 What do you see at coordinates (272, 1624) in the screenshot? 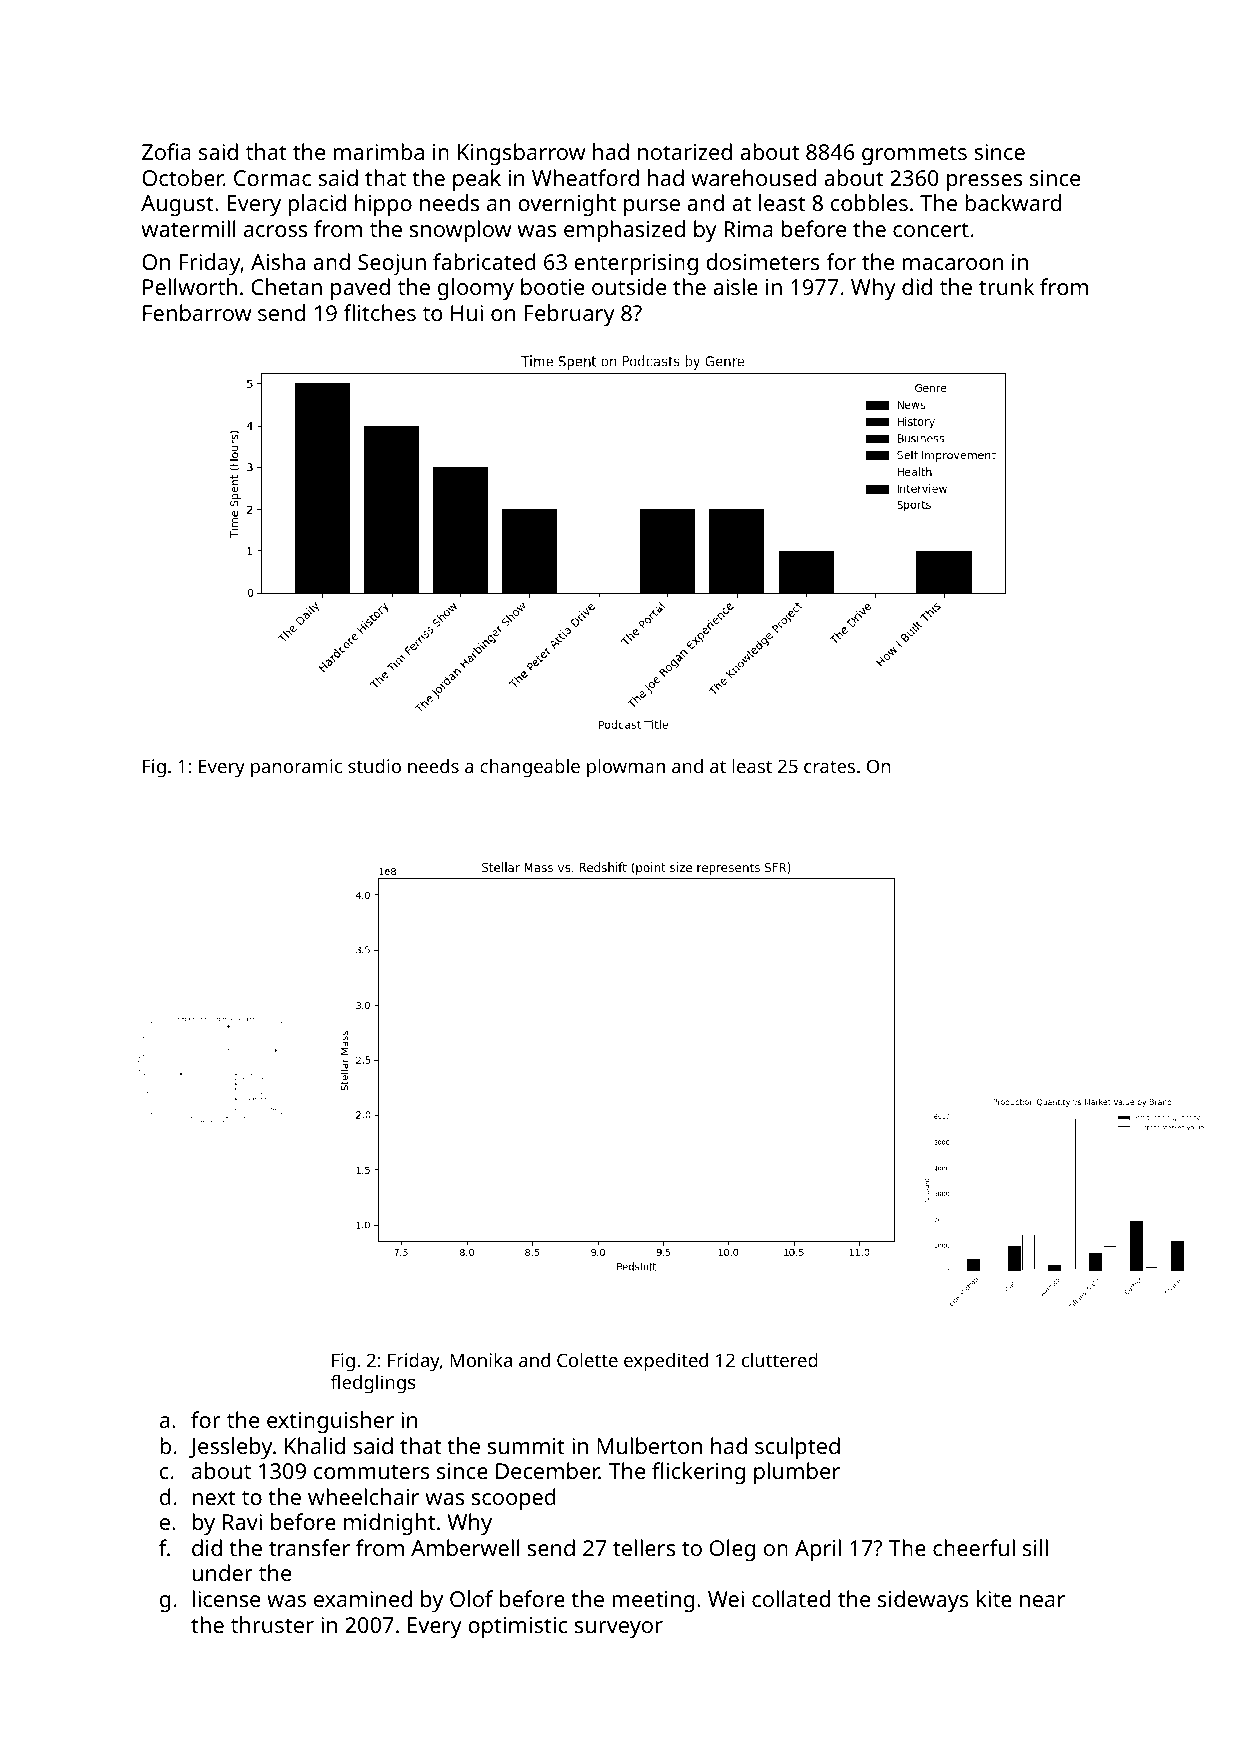
I see `thruster` at bounding box center [272, 1624].
